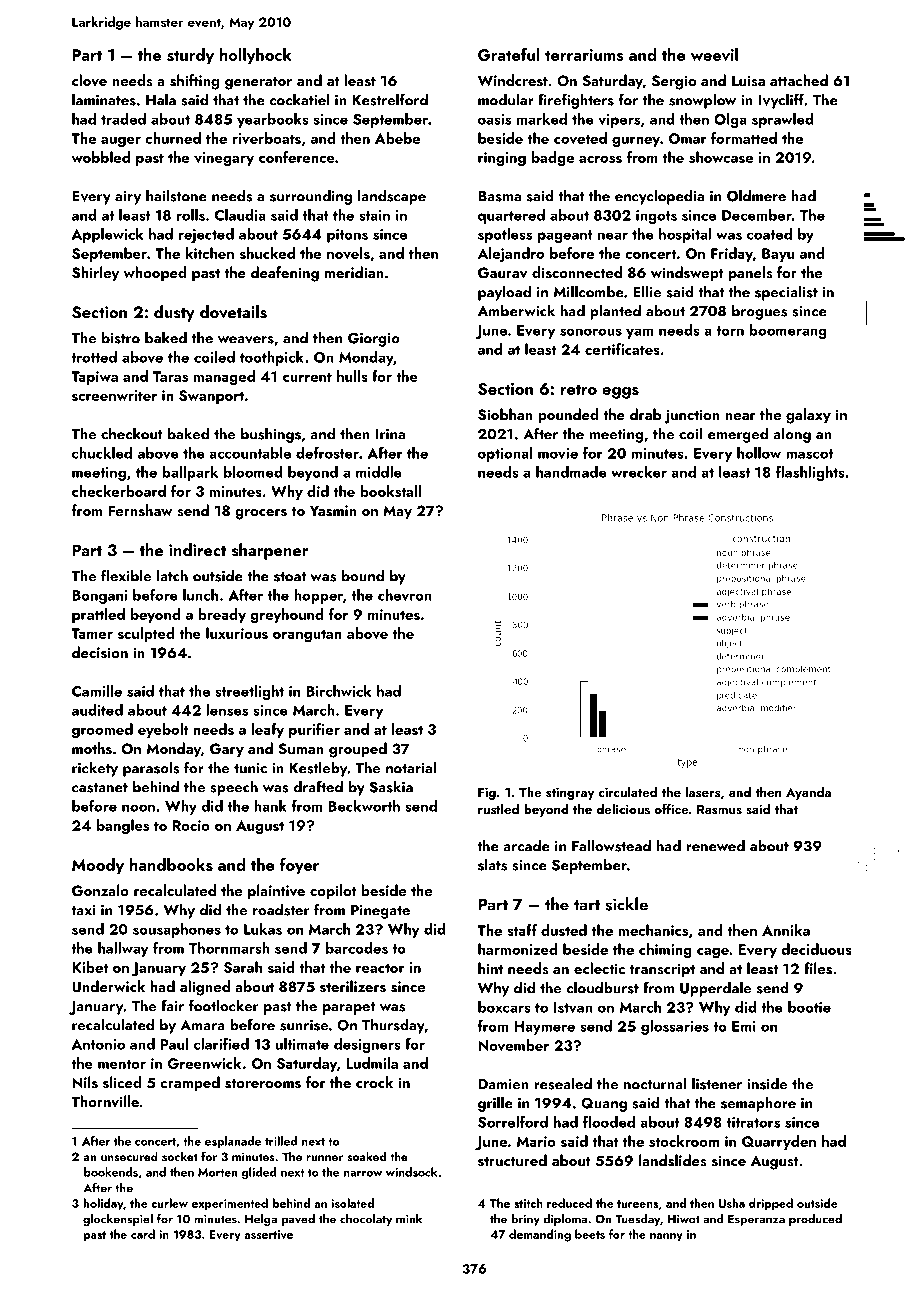 This screenshot has height=1308, width=924. What do you see at coordinates (767, 1083) in the screenshot?
I see `inside` at bounding box center [767, 1083].
